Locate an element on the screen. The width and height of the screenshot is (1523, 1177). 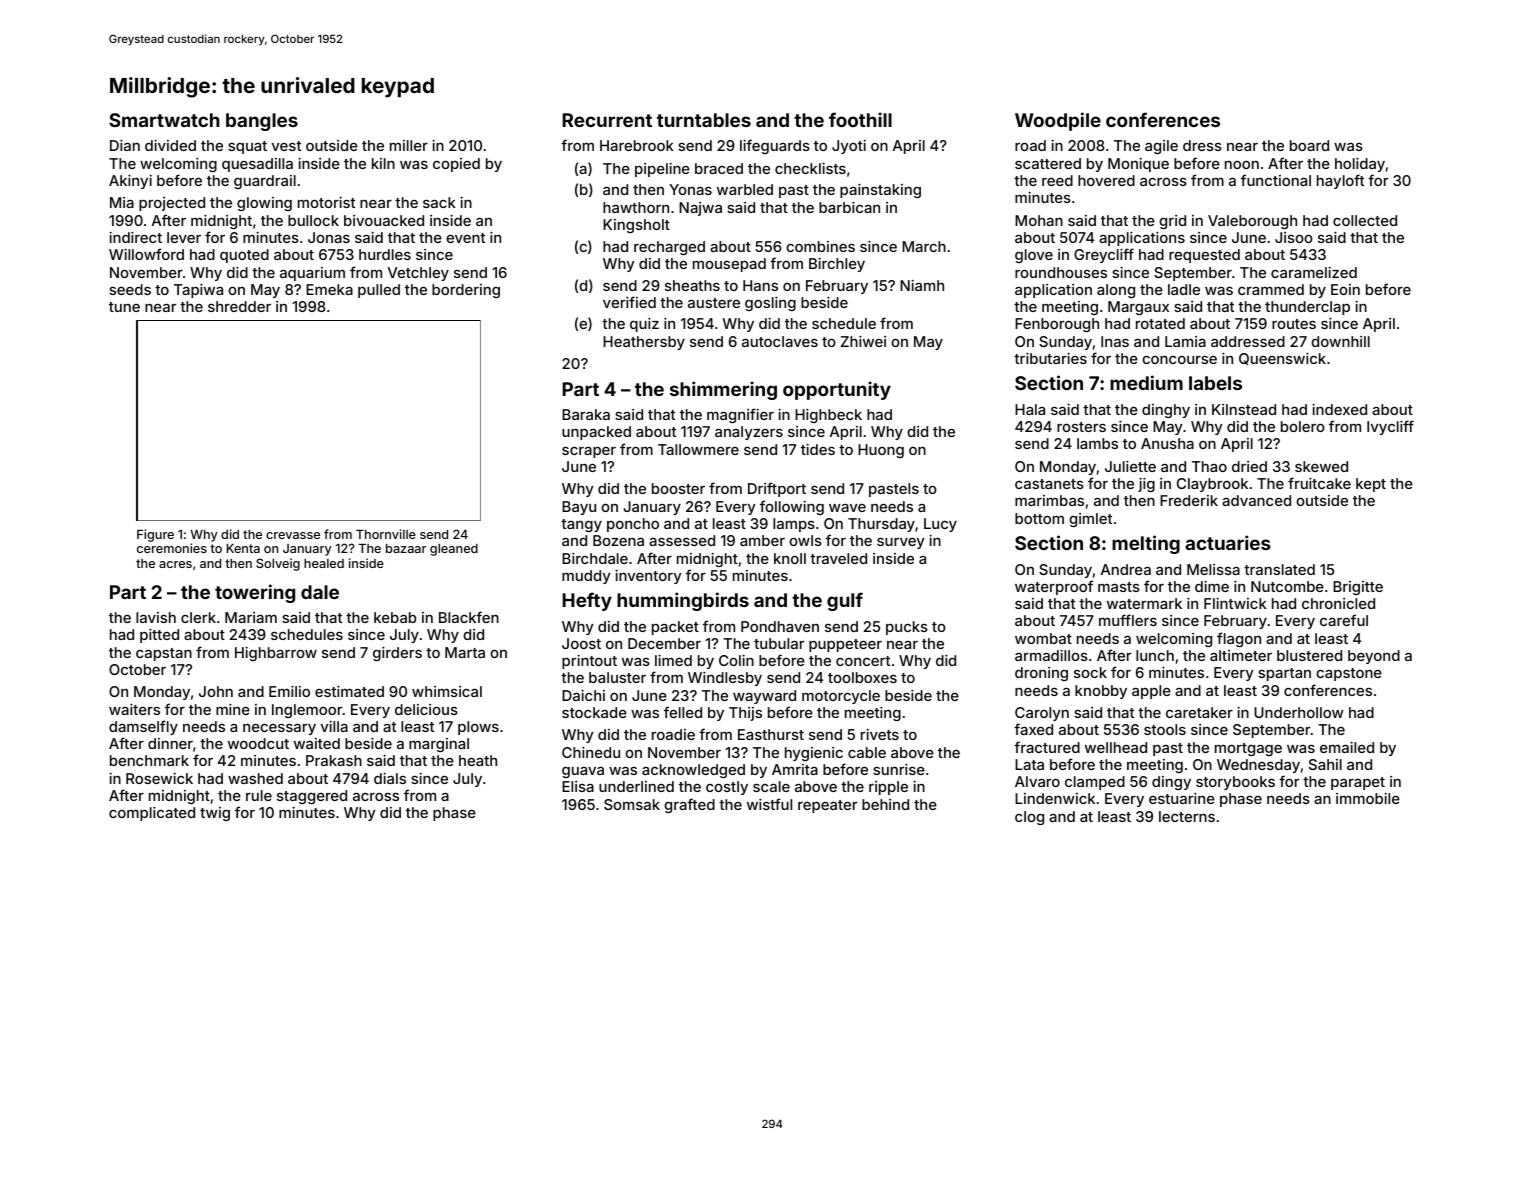
skewed is located at coordinates (1321, 466).
